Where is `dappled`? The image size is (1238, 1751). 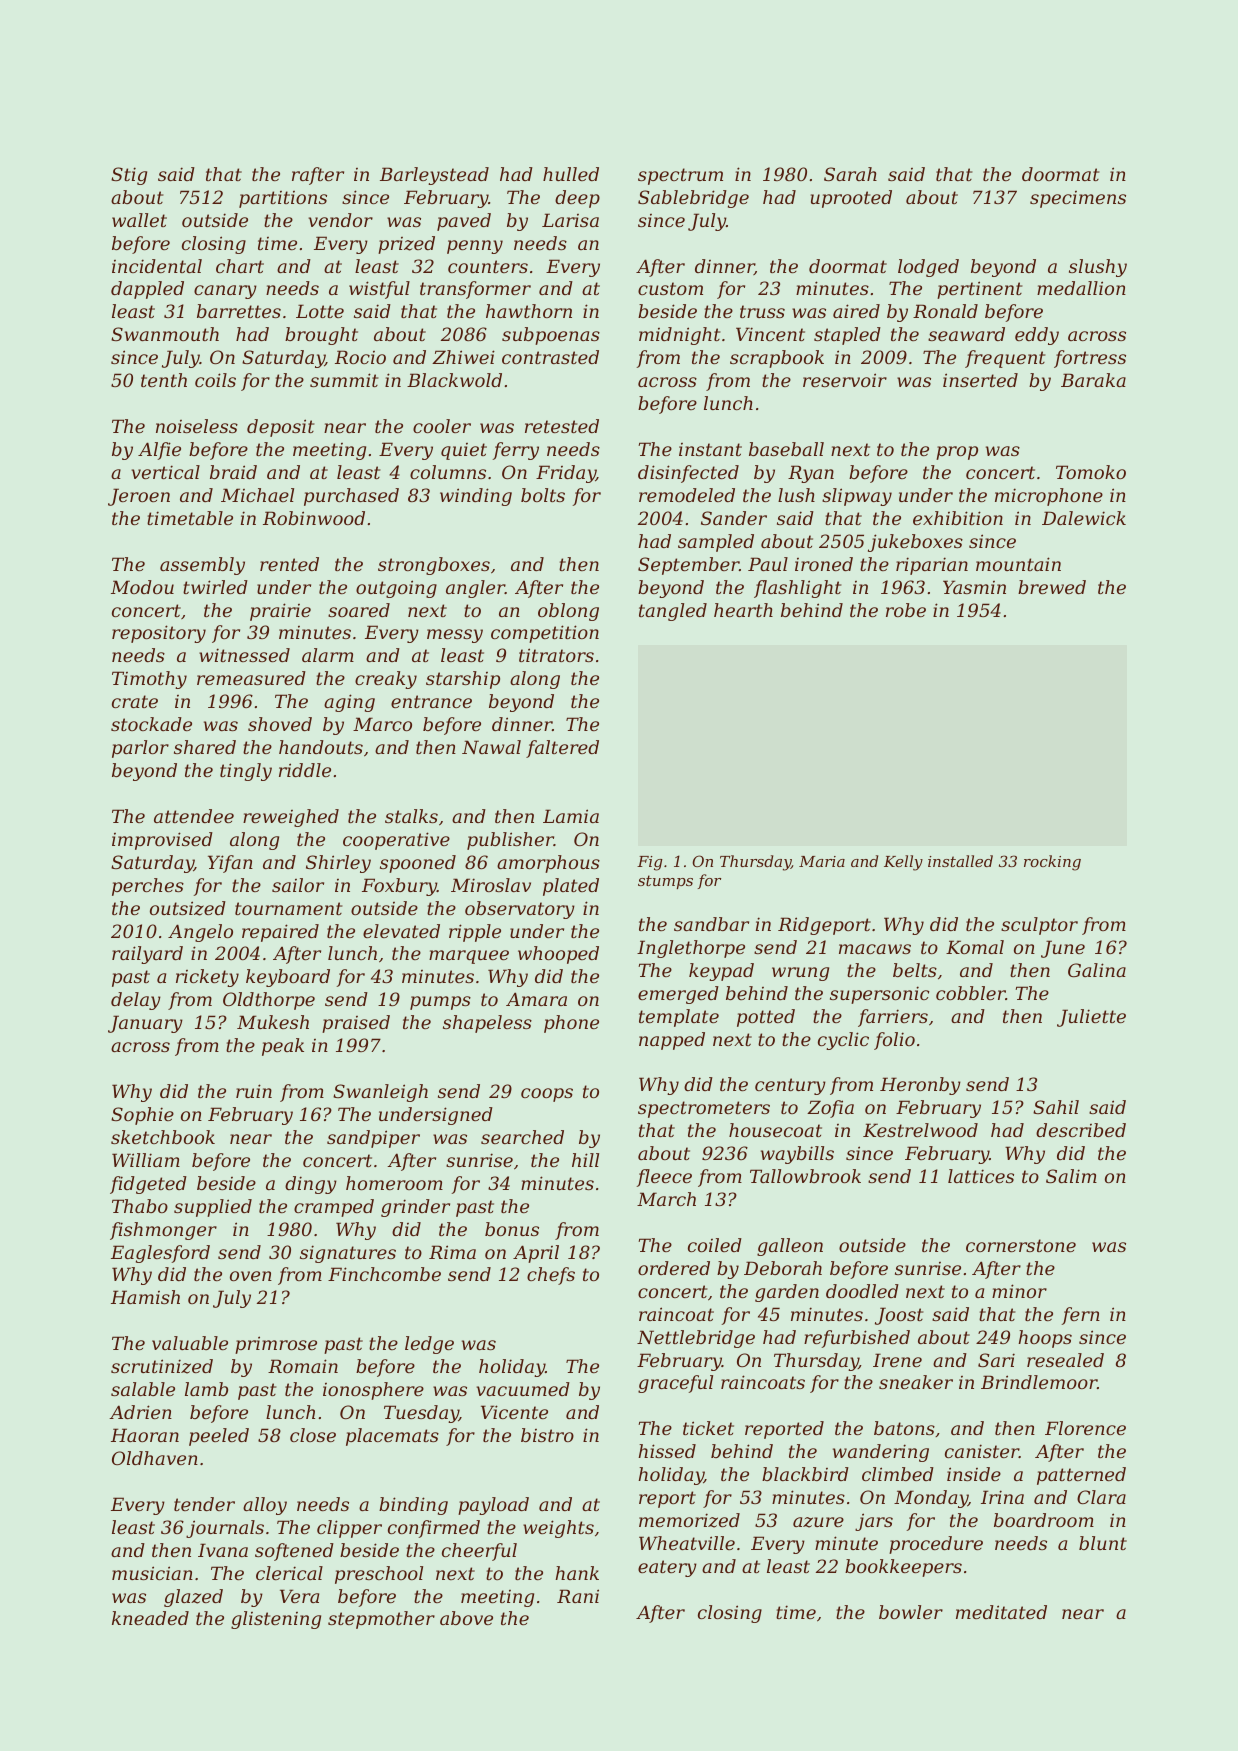
dappled is located at coordinates (147, 290).
